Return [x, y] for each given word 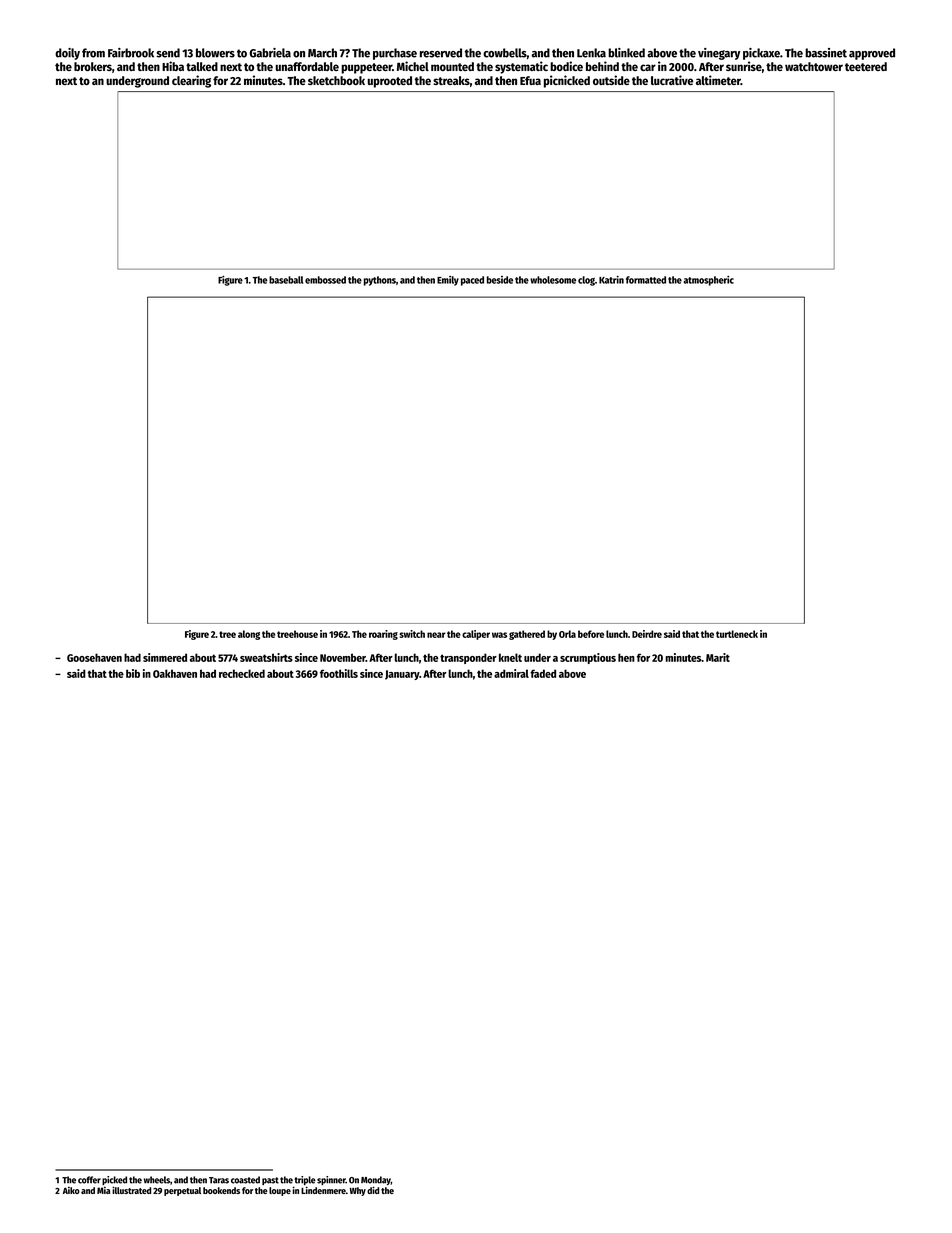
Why [358, 1191]
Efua [530, 80]
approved [872, 54]
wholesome [553, 280]
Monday [376, 1180]
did [373, 1190]
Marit [718, 657]
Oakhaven [175, 673]
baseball [286, 280]
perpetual [182, 1191]
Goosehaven [94, 657]
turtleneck [737, 634]
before [591, 634]
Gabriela [270, 53]
